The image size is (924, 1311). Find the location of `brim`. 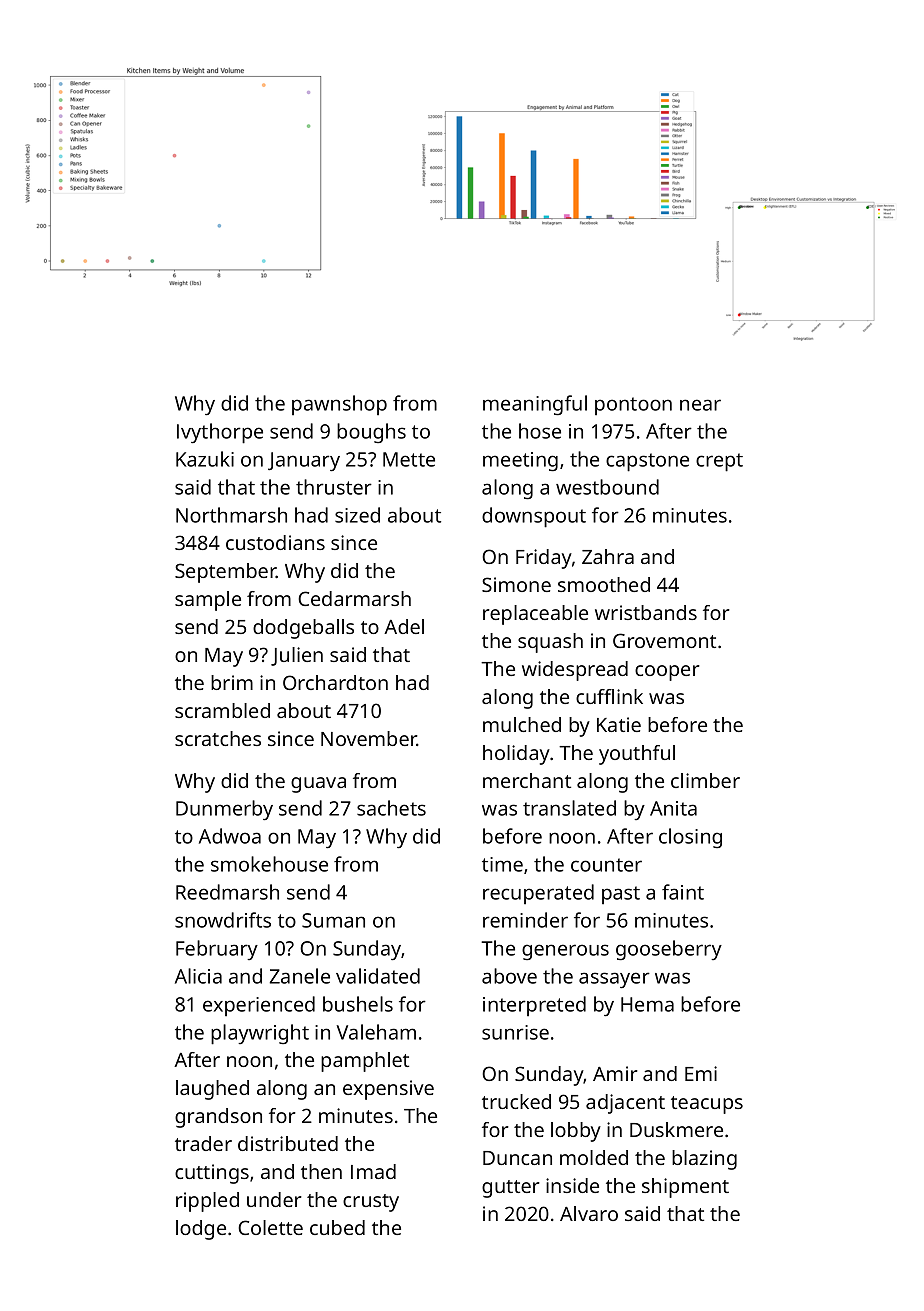

brim is located at coordinates (232, 682).
